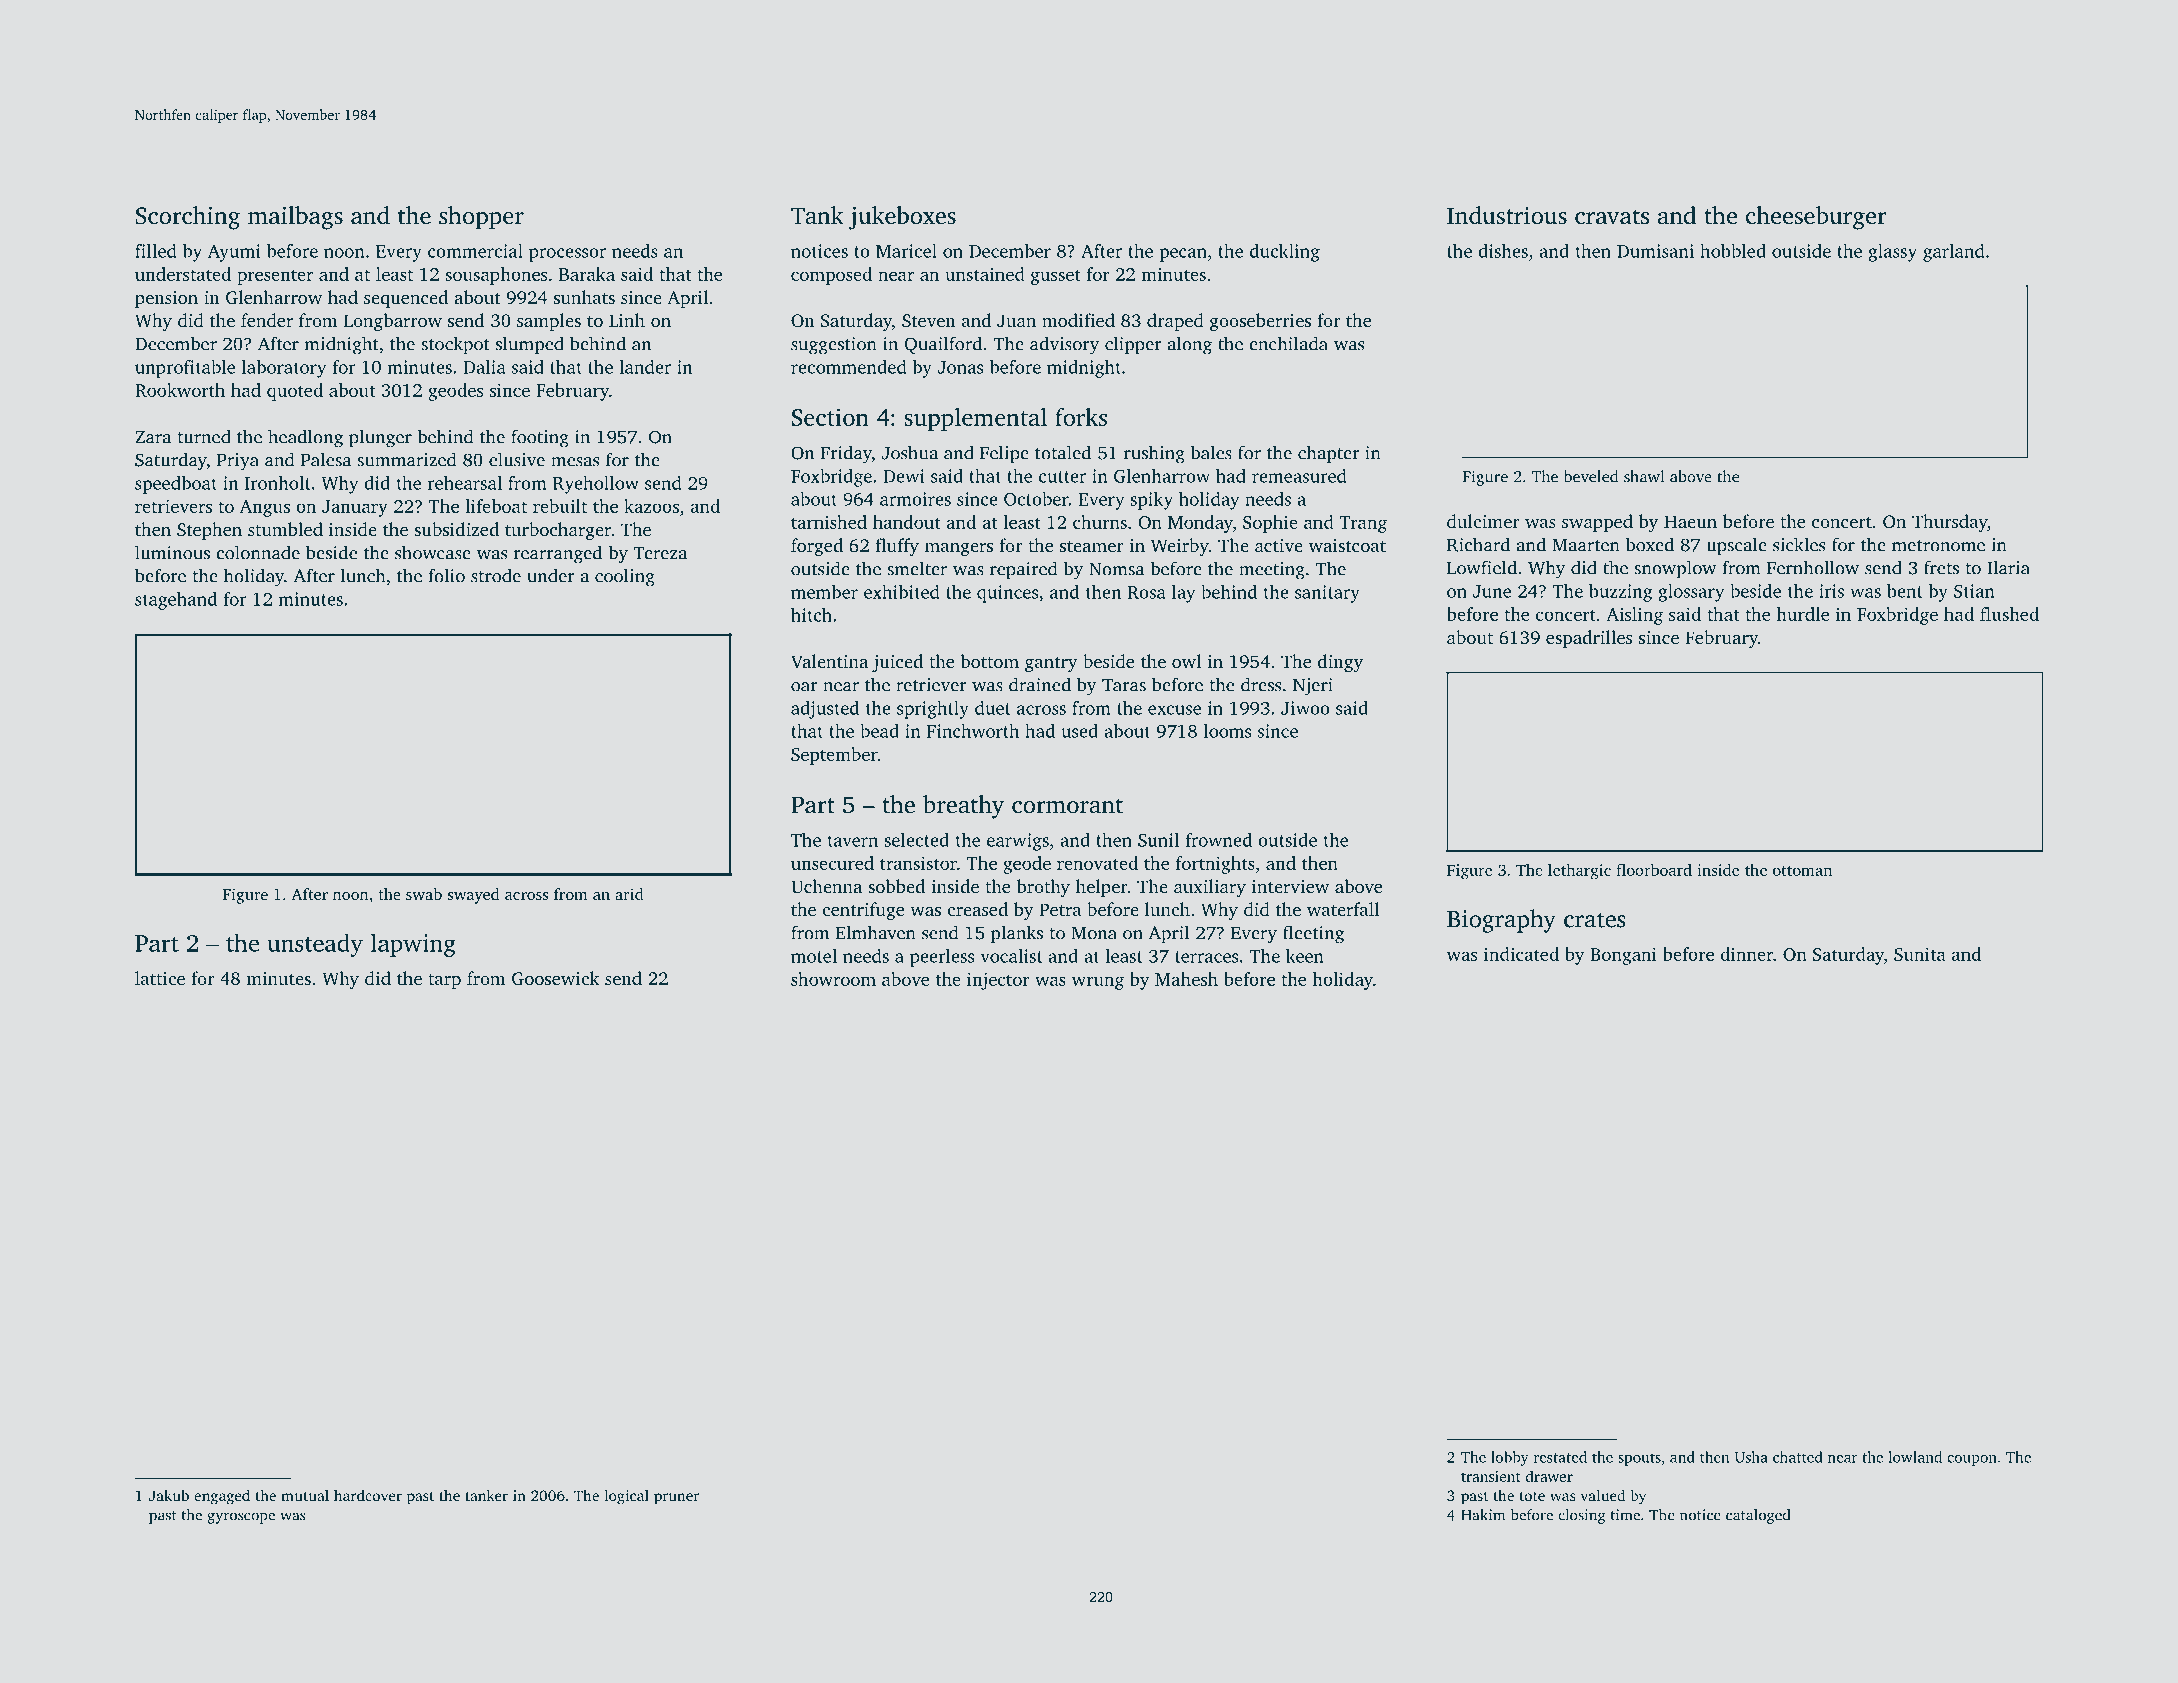 This screenshot has width=2178, height=1683. What do you see at coordinates (1560, 1457) in the screenshot?
I see `restated` at bounding box center [1560, 1457].
